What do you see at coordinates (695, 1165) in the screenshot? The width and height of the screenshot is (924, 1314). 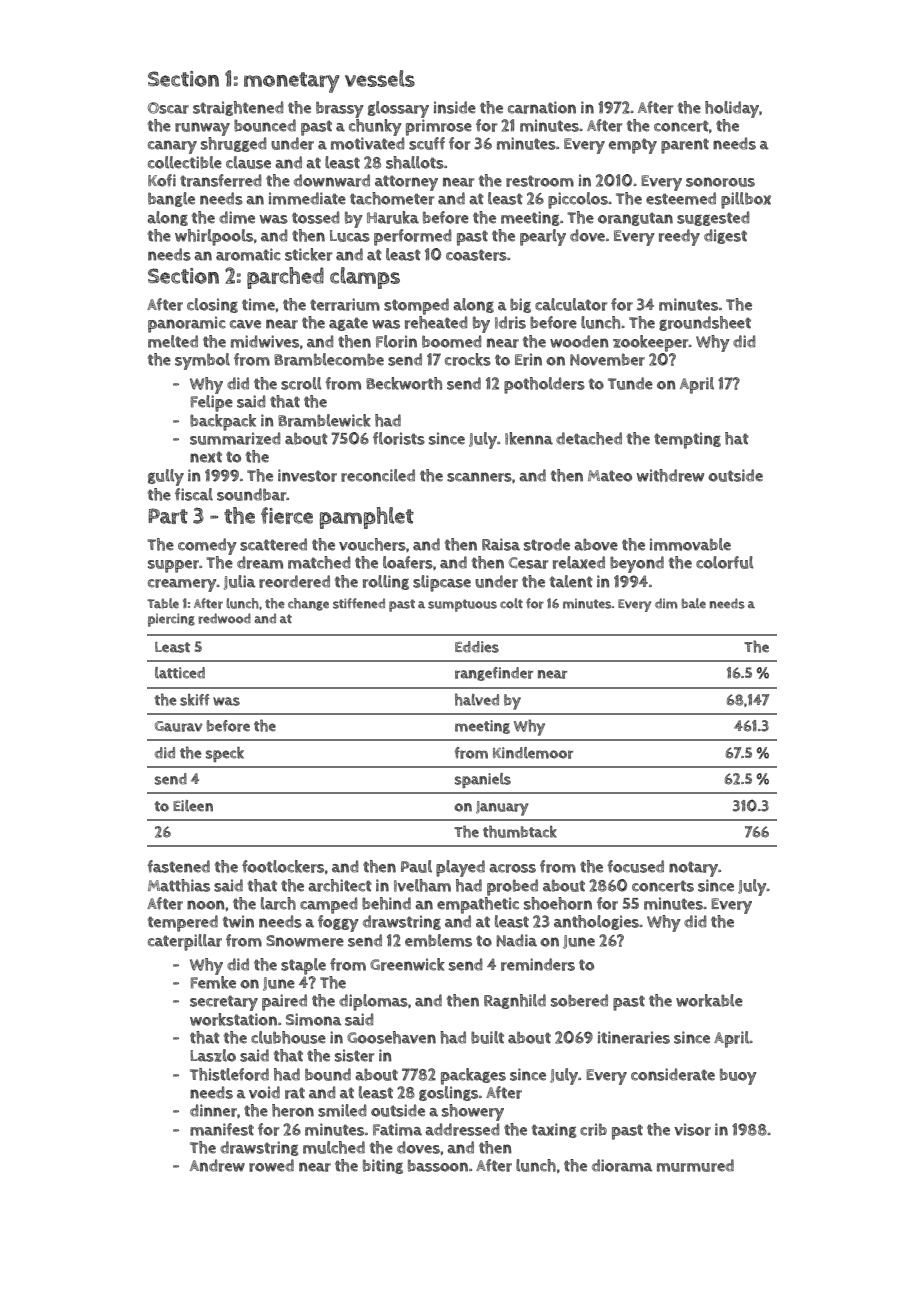 I see `murmured` at bounding box center [695, 1165].
